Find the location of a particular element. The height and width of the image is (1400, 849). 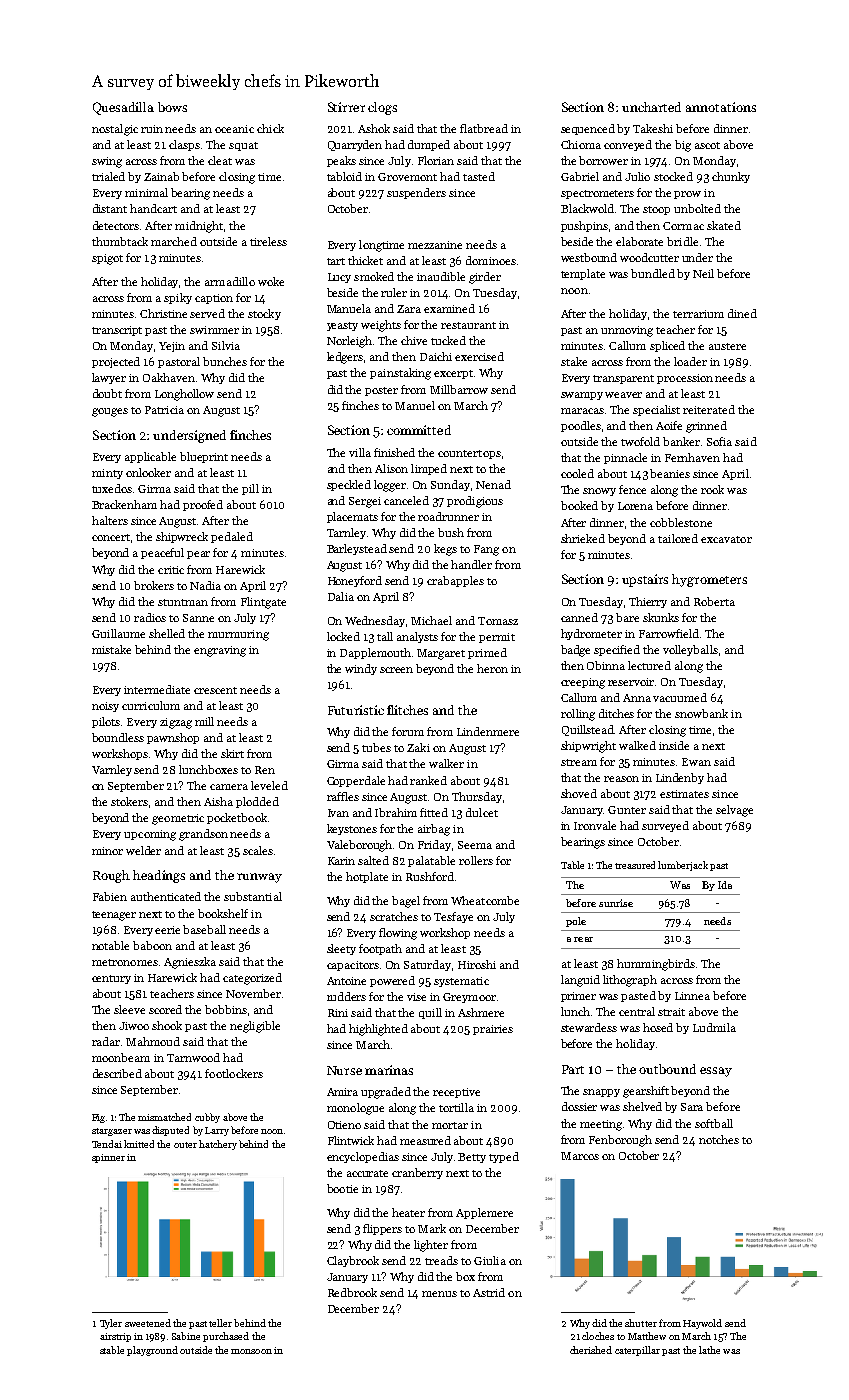

cobblestone is located at coordinates (681, 522).
